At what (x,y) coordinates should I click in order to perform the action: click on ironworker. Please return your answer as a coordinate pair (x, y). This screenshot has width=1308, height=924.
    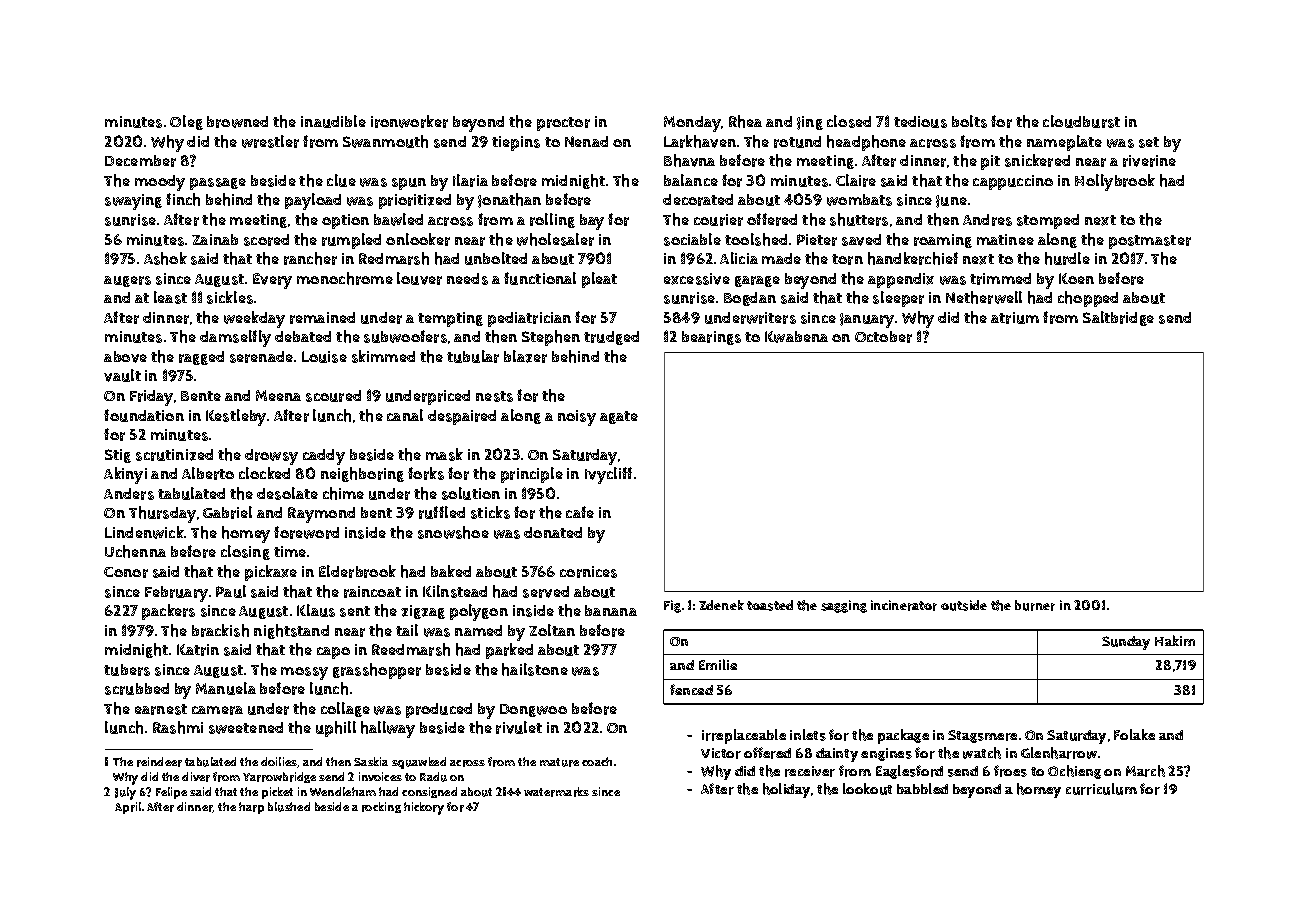
    Looking at the image, I should click on (409, 121).
